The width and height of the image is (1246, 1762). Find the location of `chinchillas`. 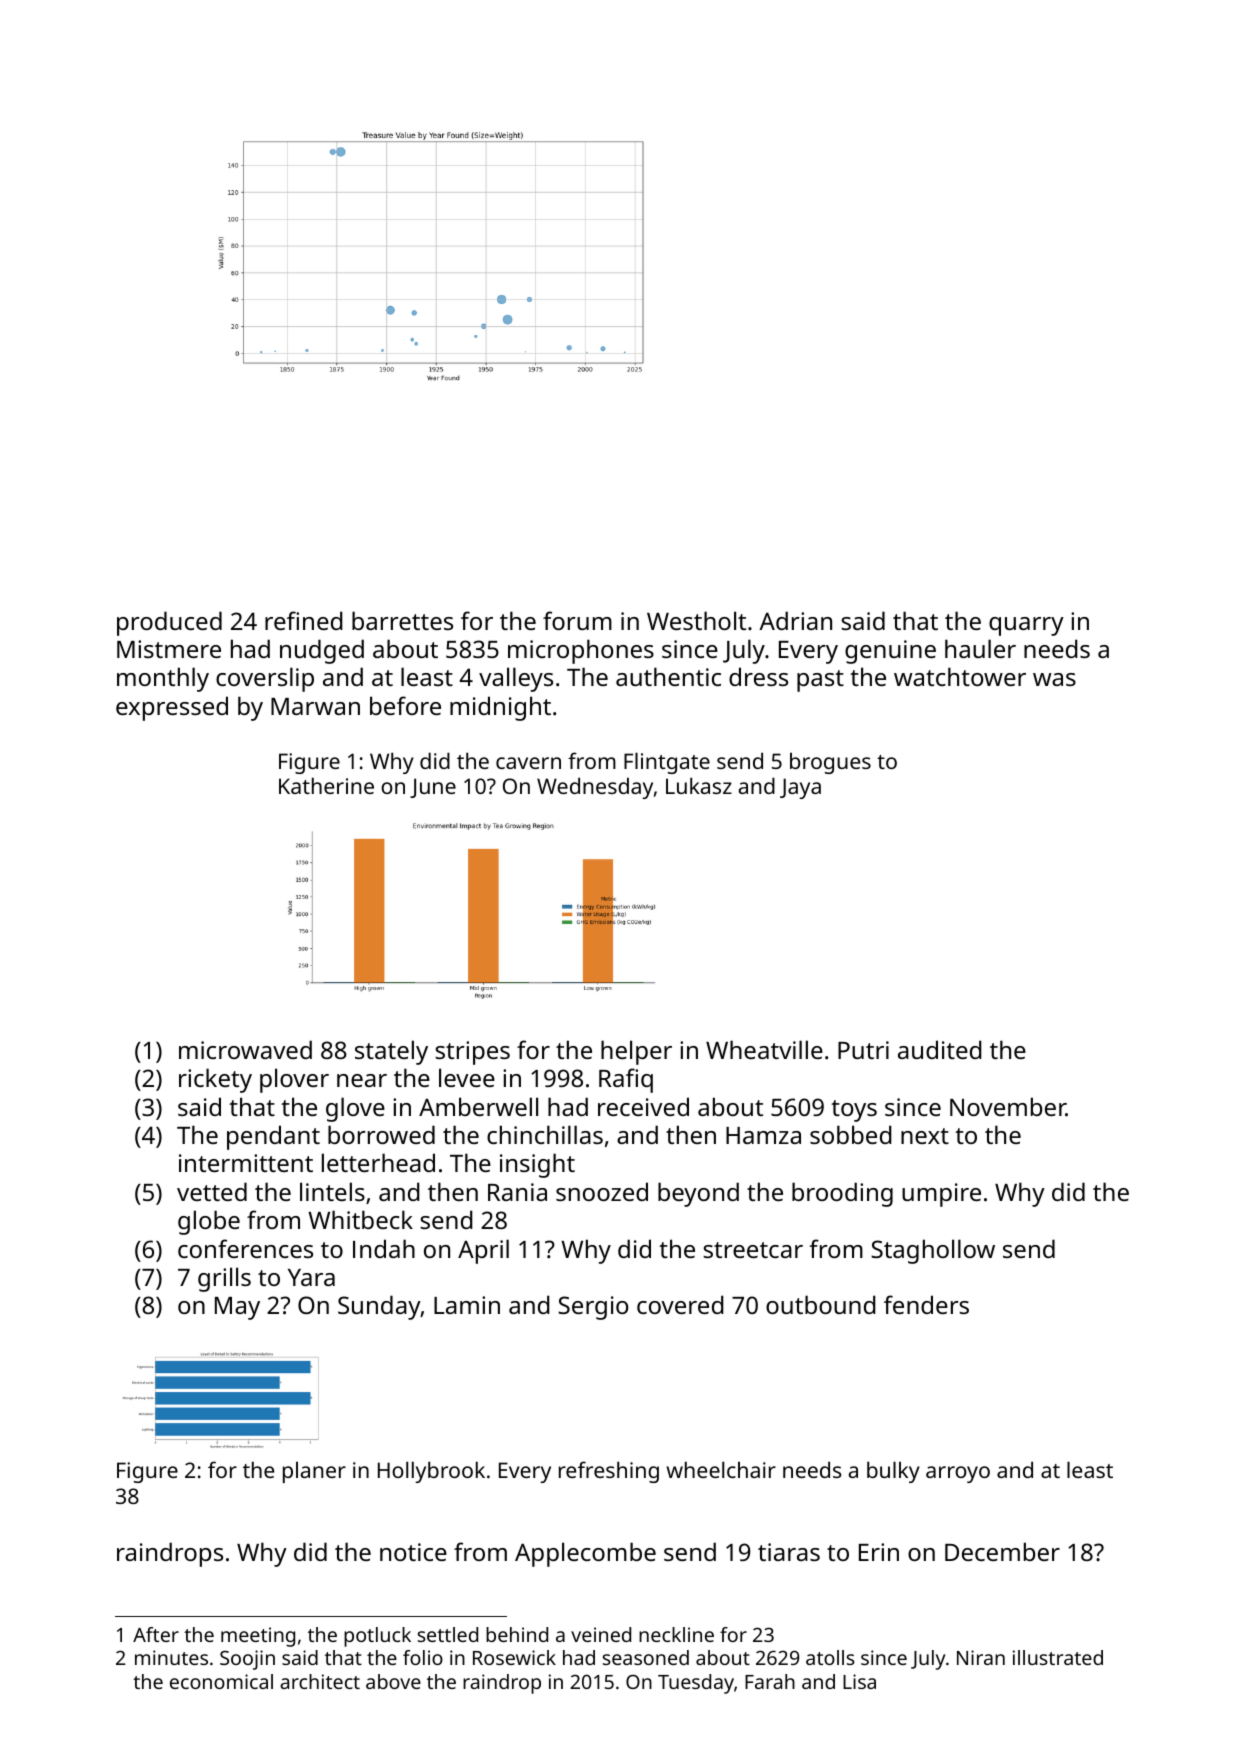

chinchillas is located at coordinates (545, 1134).
